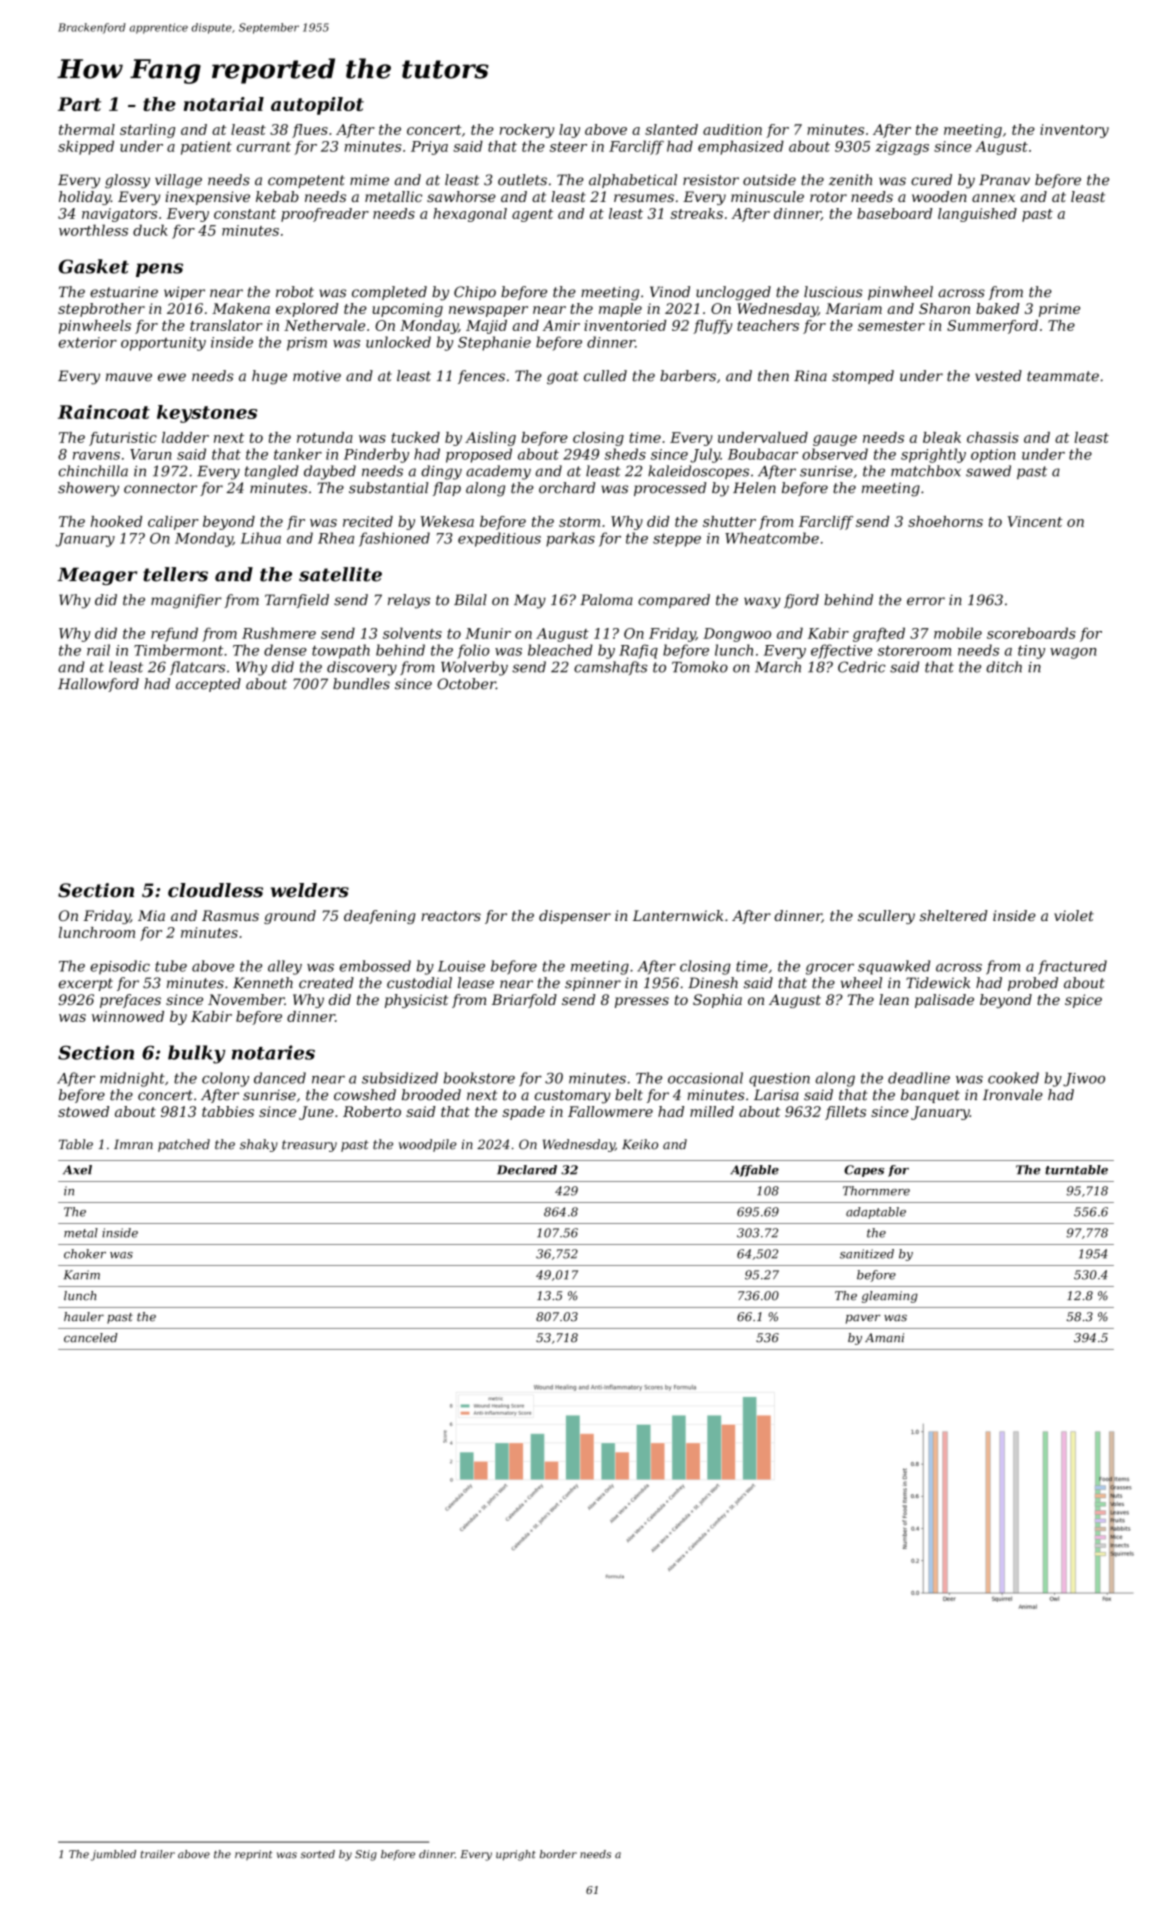  Describe the element at coordinates (1031, 652) in the screenshot. I see `tiny` at that location.
